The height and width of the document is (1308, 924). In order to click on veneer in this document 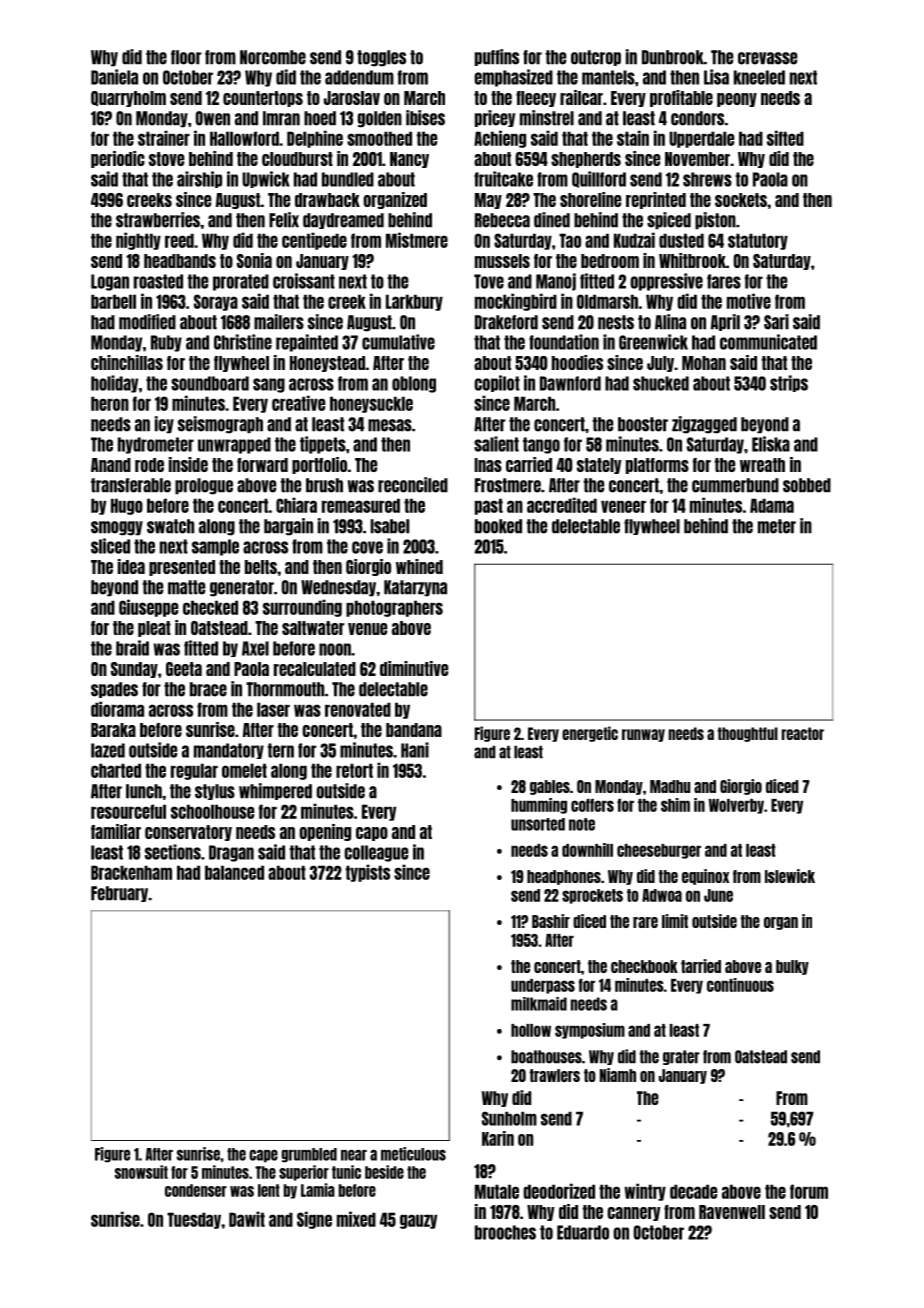, I will do `click(623, 506)`.
